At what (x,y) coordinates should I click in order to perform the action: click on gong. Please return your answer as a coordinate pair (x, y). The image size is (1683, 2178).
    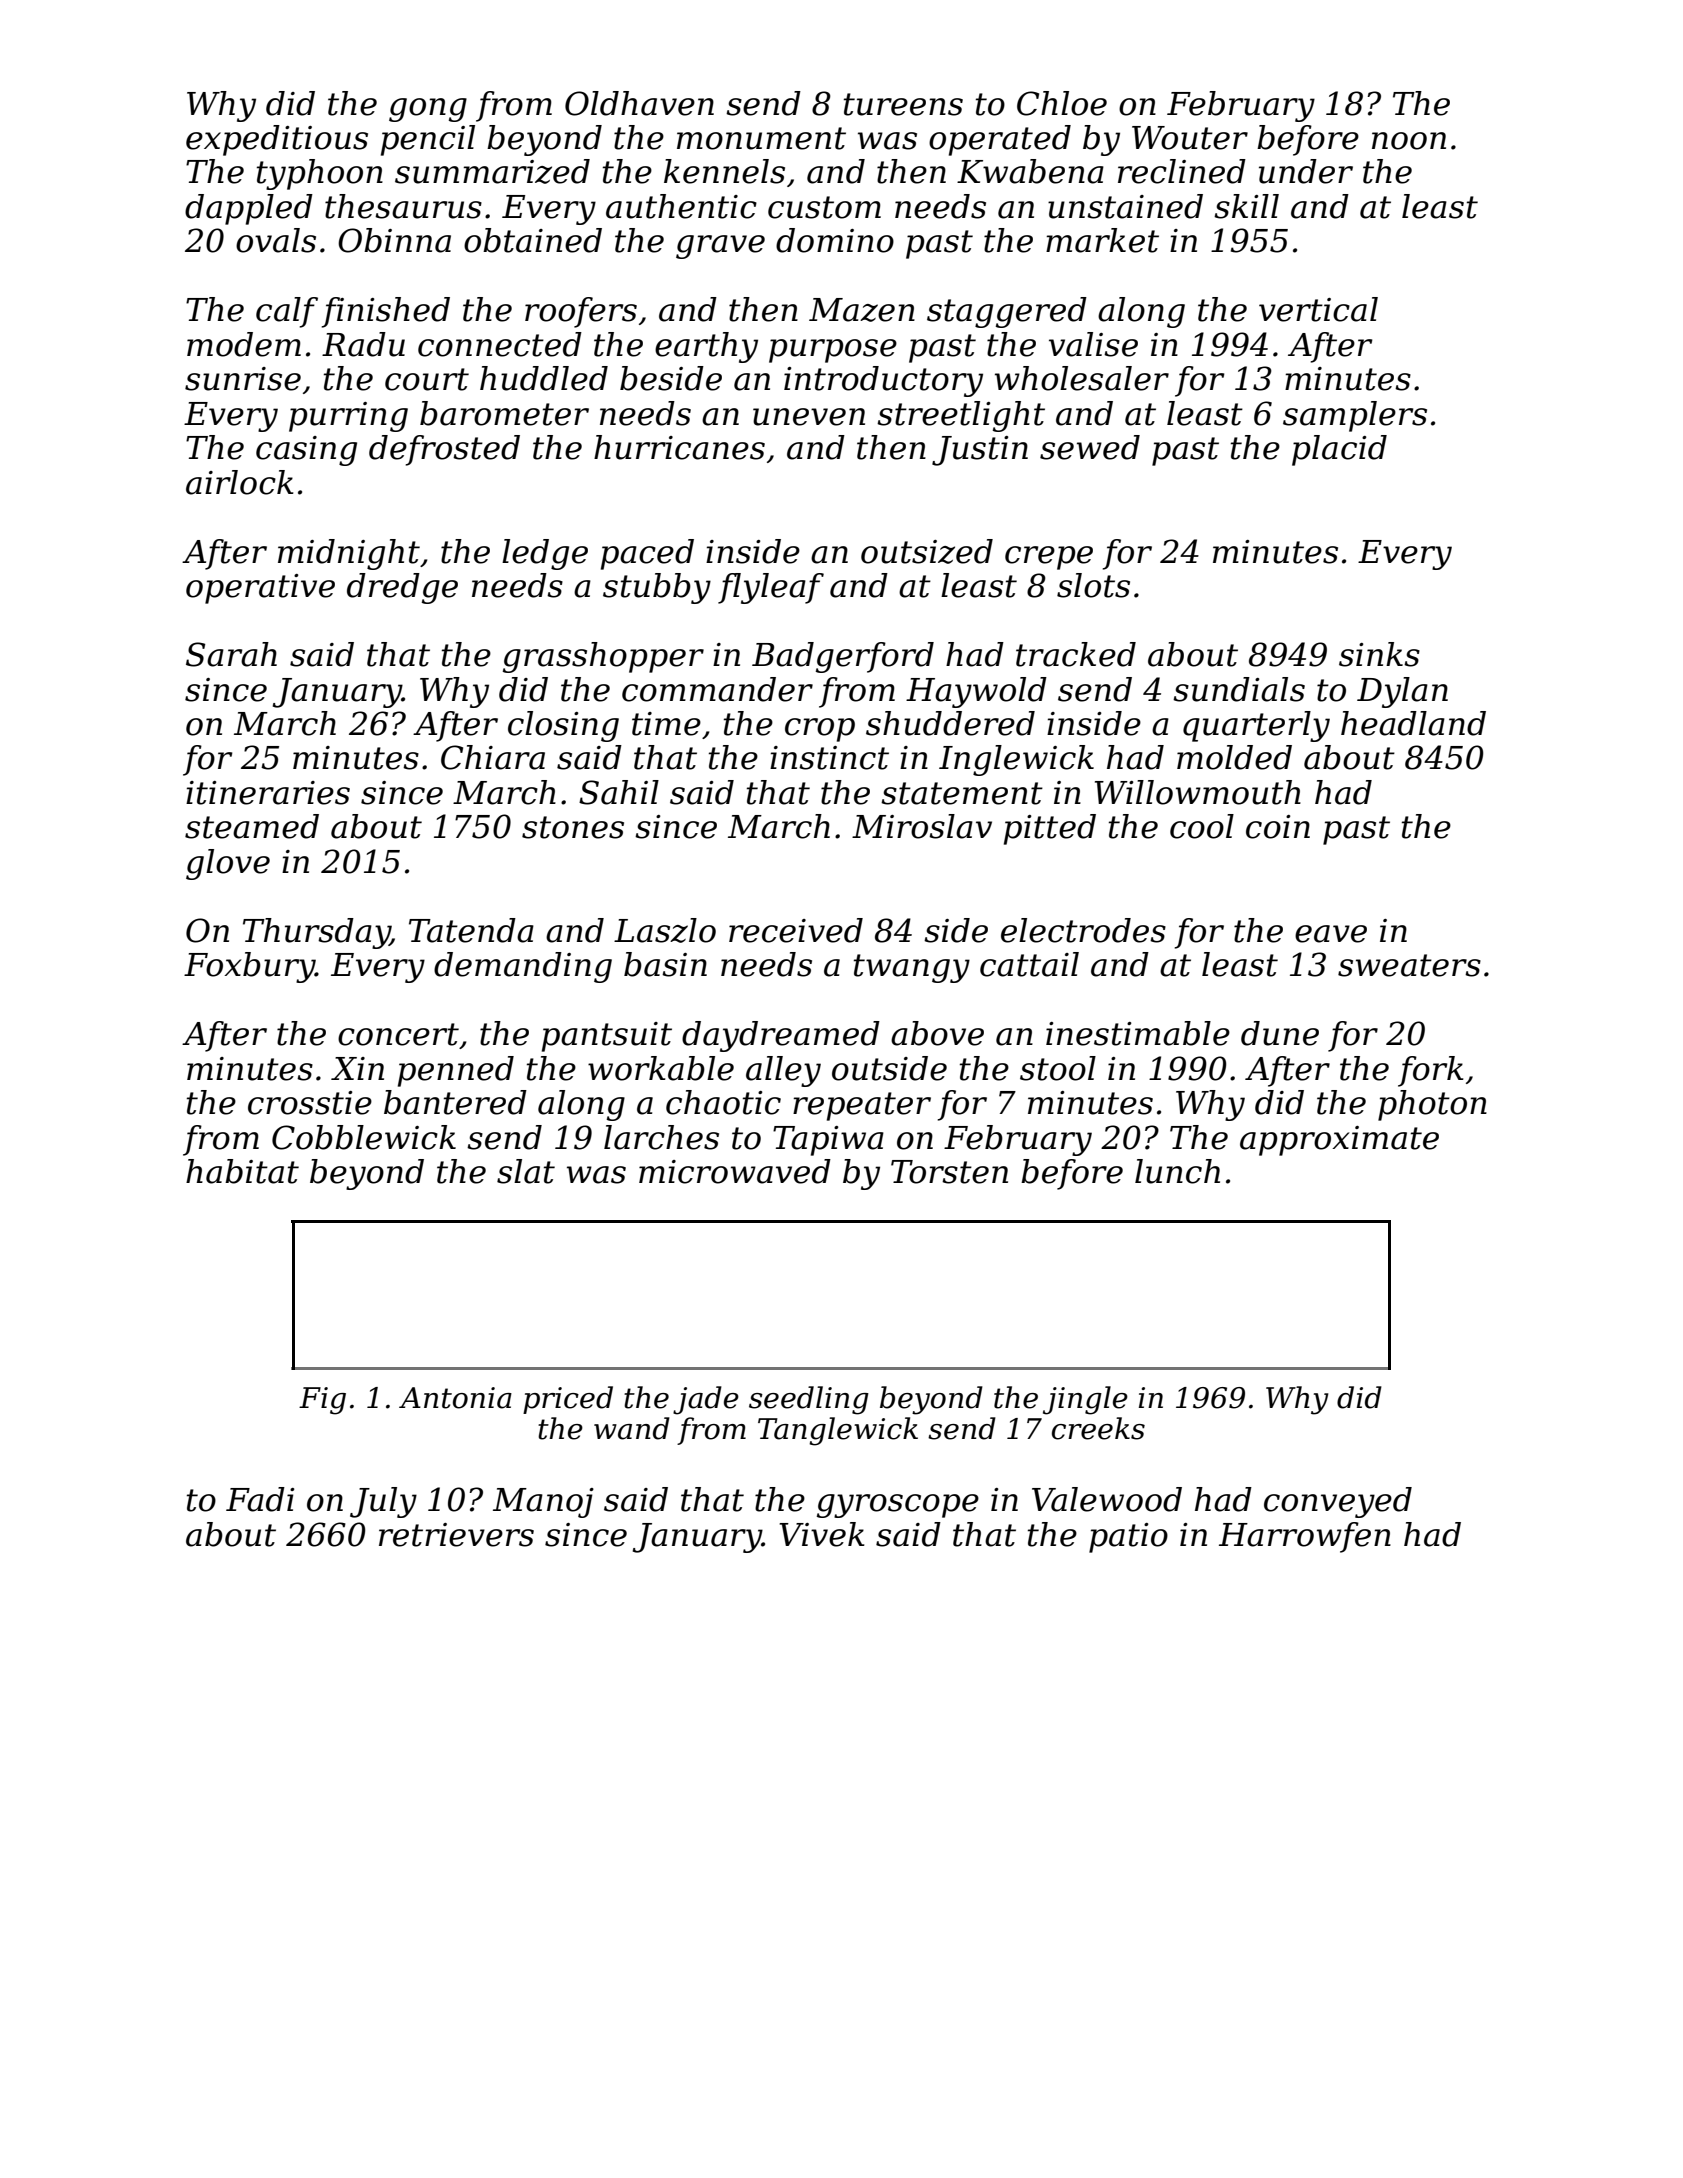
    Looking at the image, I should click on (428, 110).
